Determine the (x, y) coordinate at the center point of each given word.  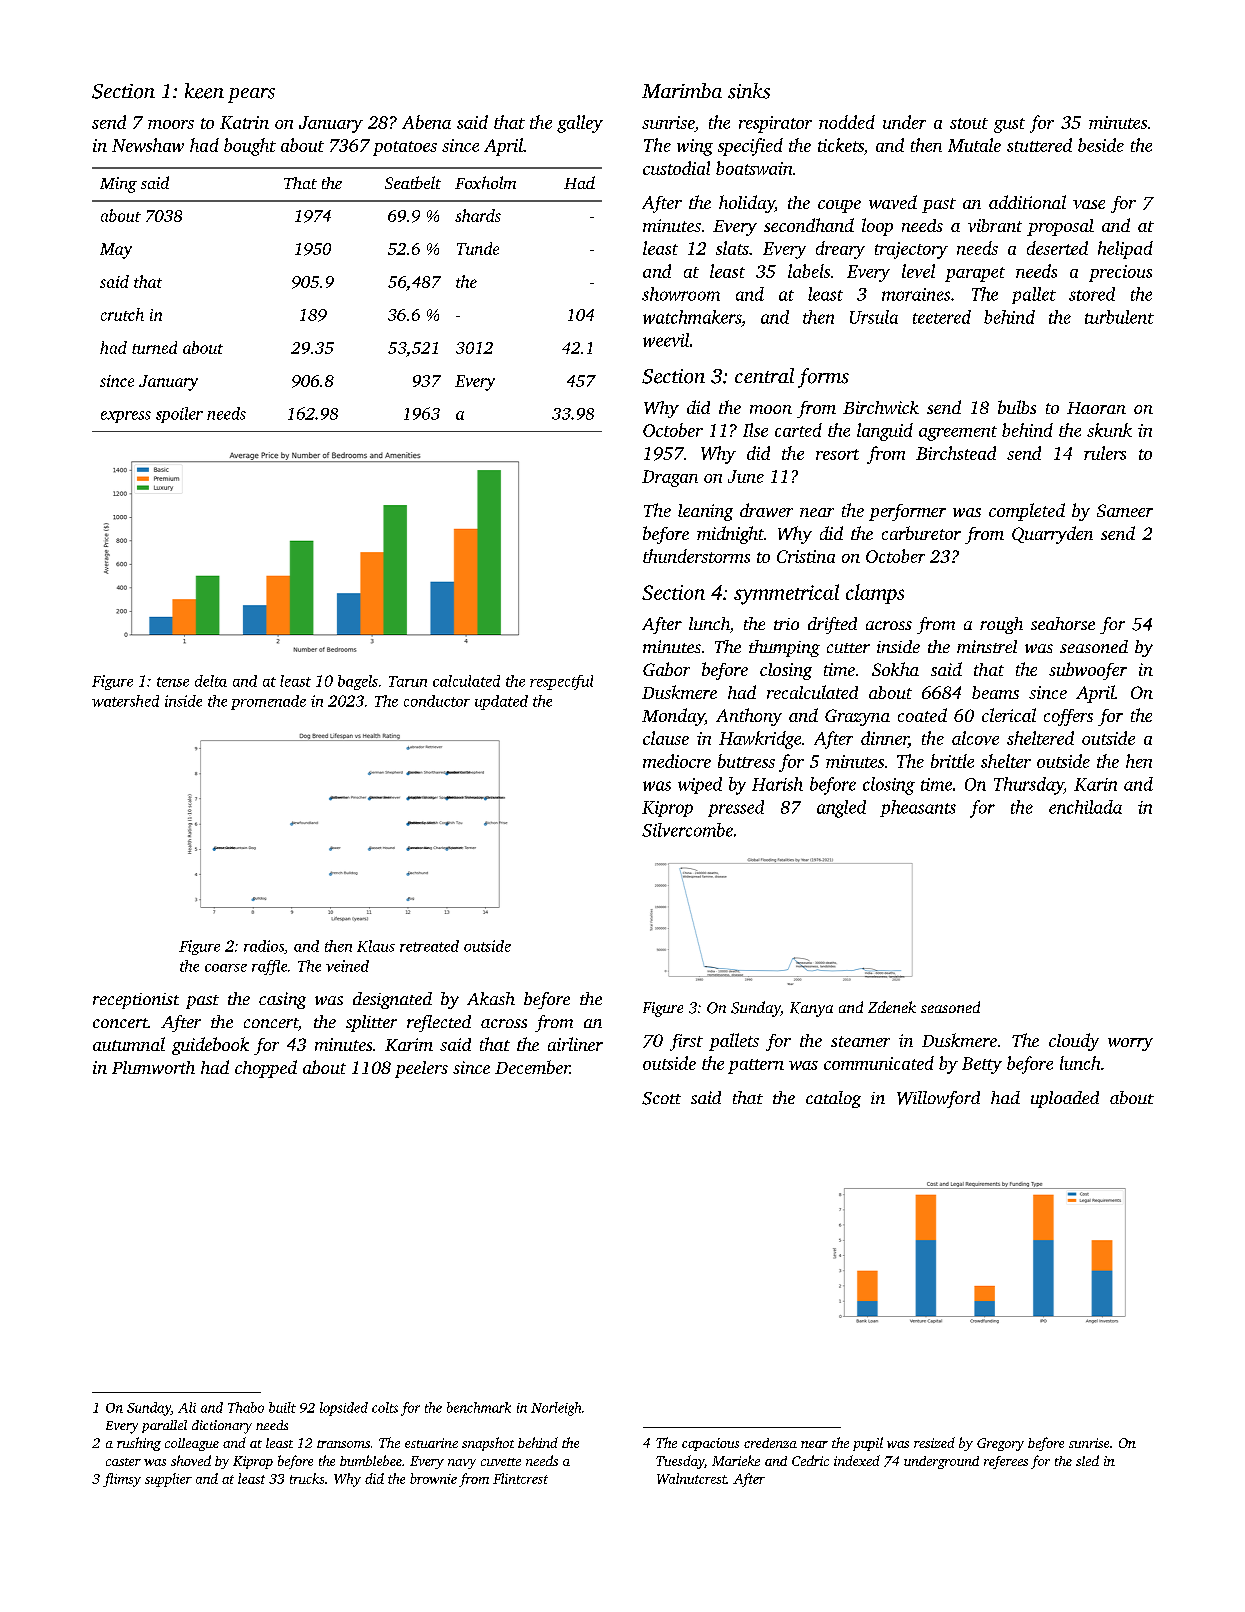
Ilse (755, 430)
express (126, 417)
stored (1092, 294)
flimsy (122, 1480)
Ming (118, 185)
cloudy (1074, 1042)
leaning (705, 512)
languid (885, 432)
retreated (429, 946)
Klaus (376, 946)
